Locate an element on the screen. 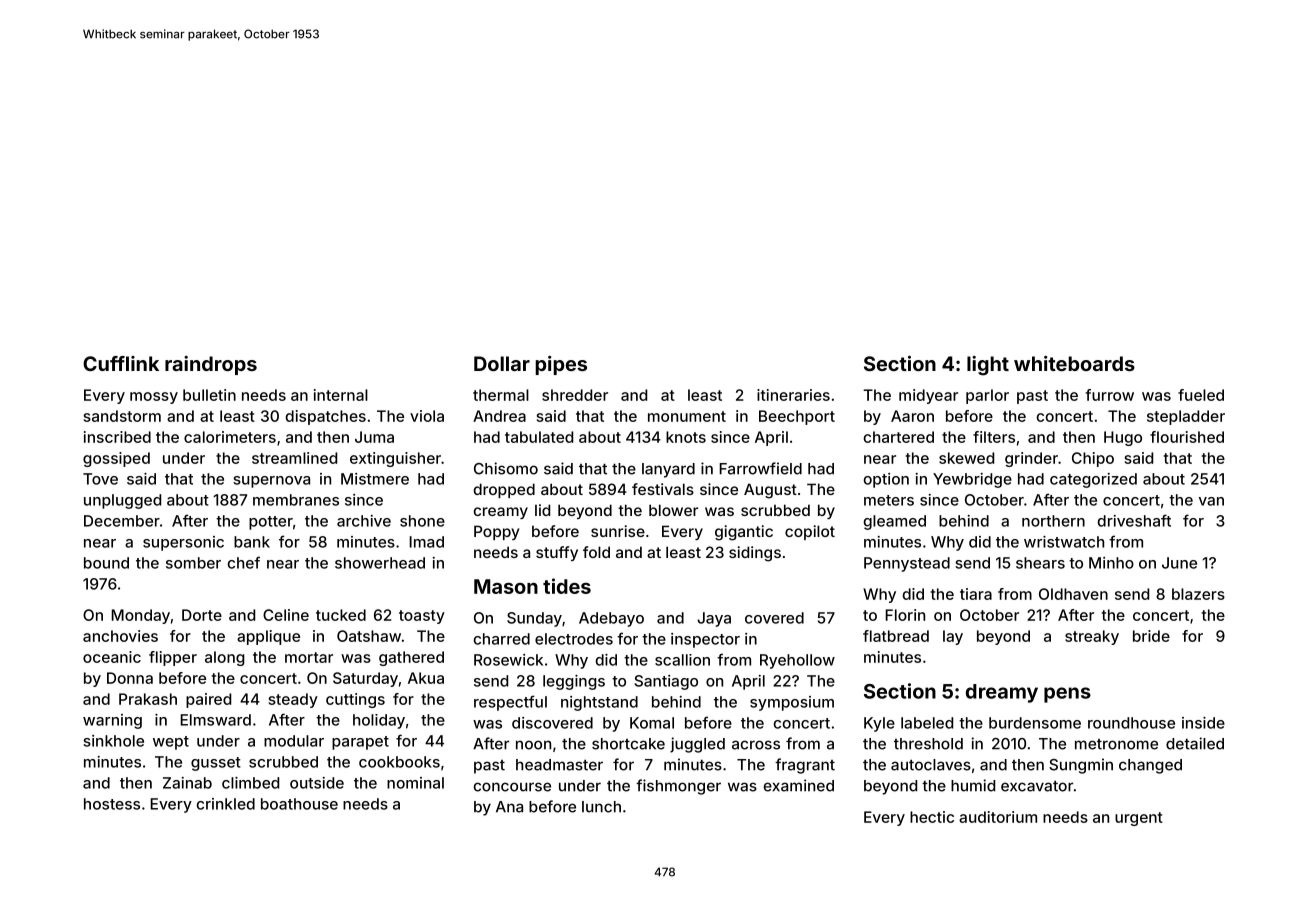 The height and width of the screenshot is (924, 1308). knots is located at coordinates (686, 437).
